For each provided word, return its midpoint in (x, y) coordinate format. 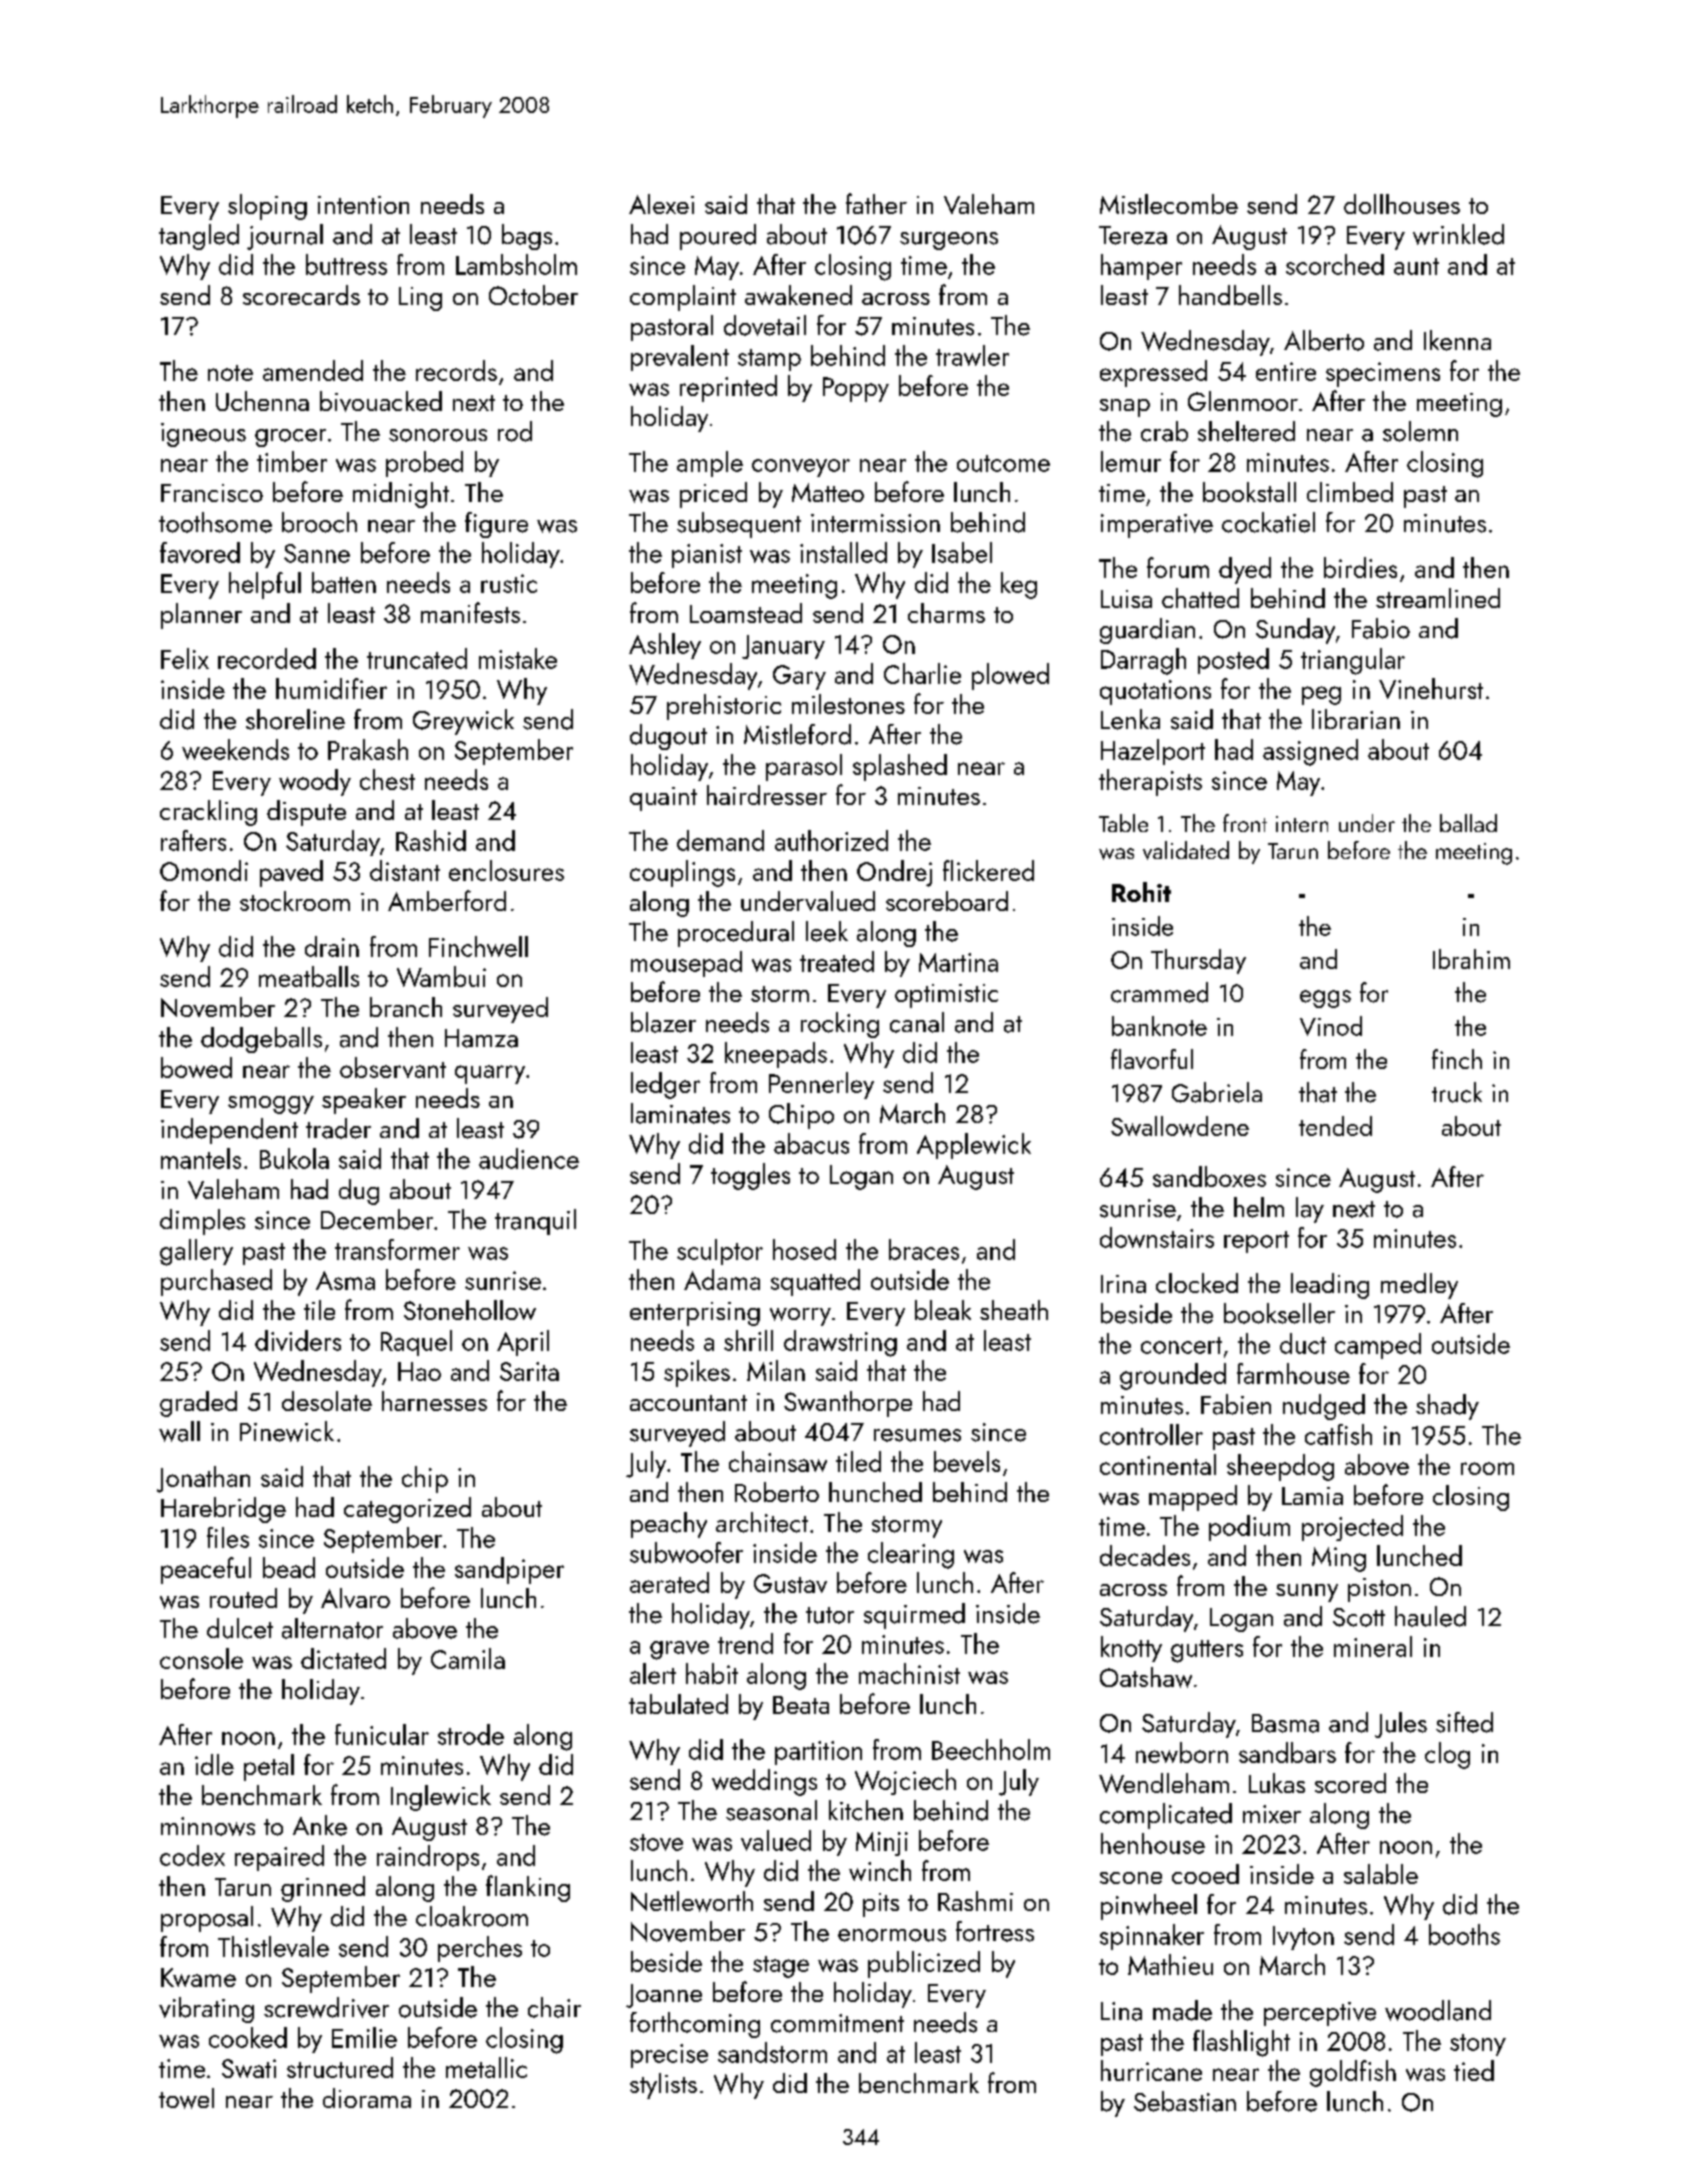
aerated (669, 1582)
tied (1474, 2070)
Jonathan (203, 1479)
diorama (367, 2098)
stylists (663, 2086)
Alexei (661, 204)
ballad (1468, 823)
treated (837, 961)
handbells (1230, 295)
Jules (1401, 1725)
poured (718, 237)
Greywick (463, 722)
